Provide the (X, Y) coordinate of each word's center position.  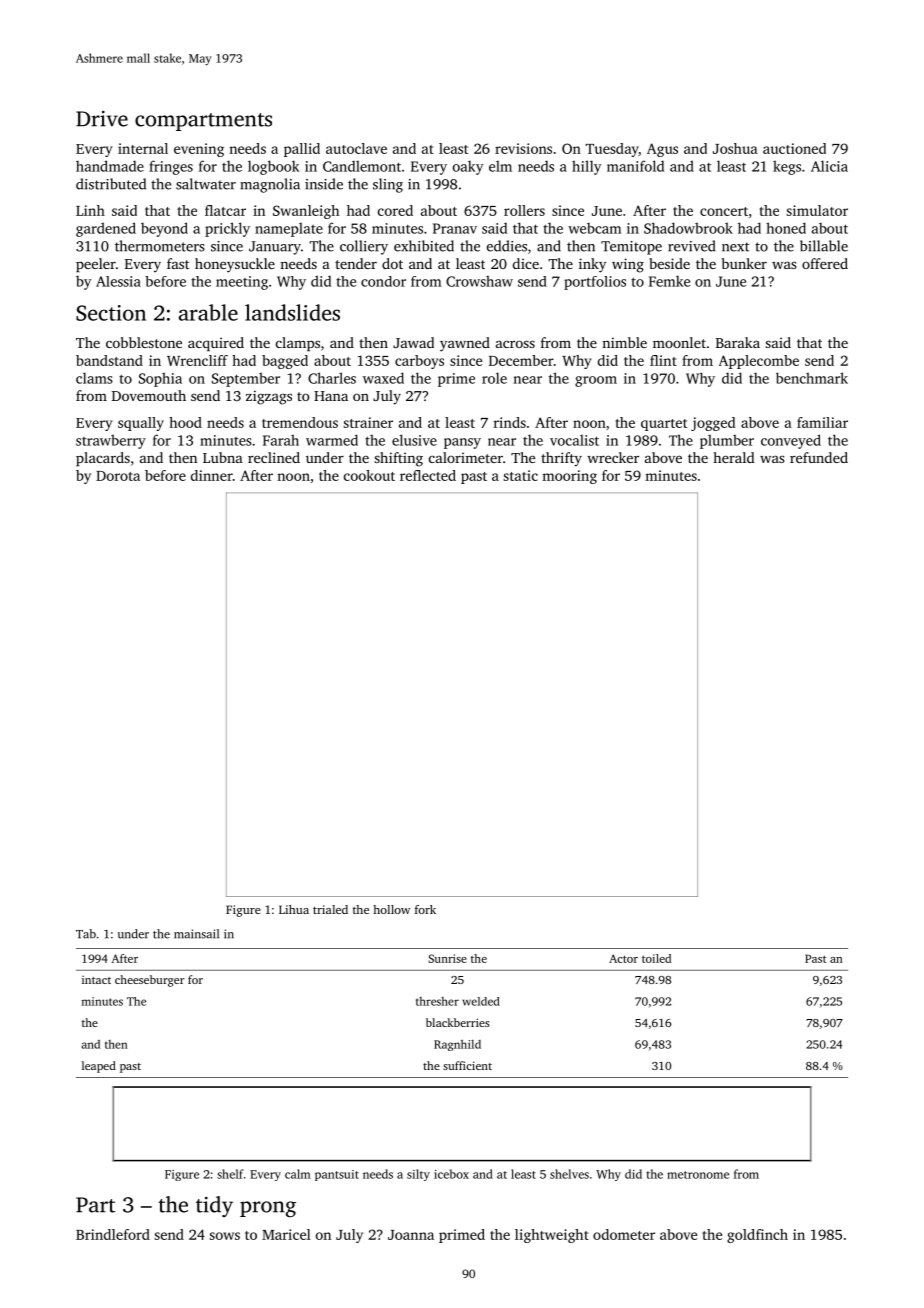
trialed (330, 909)
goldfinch (757, 1236)
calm (298, 1174)
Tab (86, 934)
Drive (102, 119)
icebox (451, 1174)
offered (825, 263)
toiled (656, 958)
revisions (523, 148)
